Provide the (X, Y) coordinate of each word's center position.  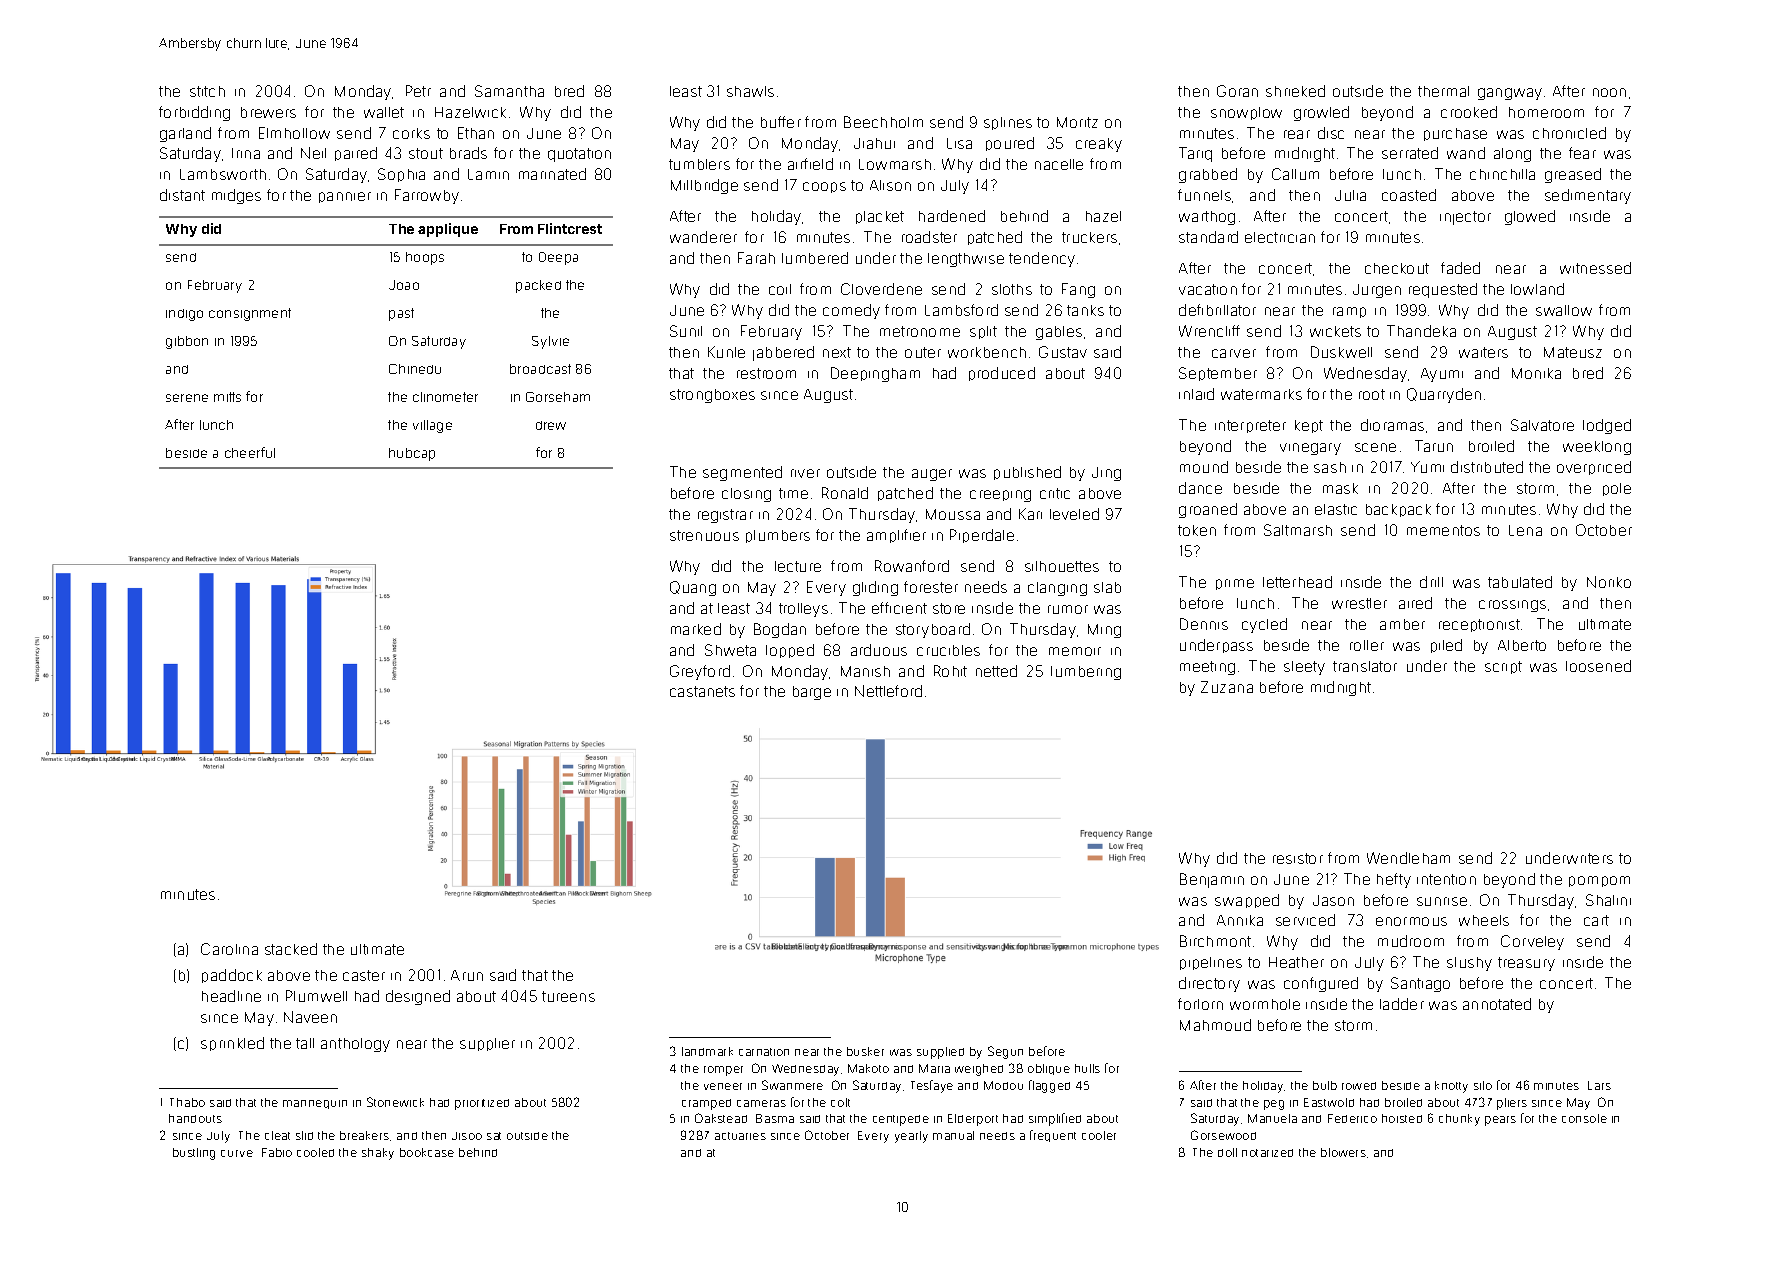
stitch (207, 91)
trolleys (803, 610)
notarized (1267, 1153)
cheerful (250, 452)
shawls (750, 91)
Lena (1525, 530)
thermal (1443, 91)
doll (1227, 1152)
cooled (315, 1152)
